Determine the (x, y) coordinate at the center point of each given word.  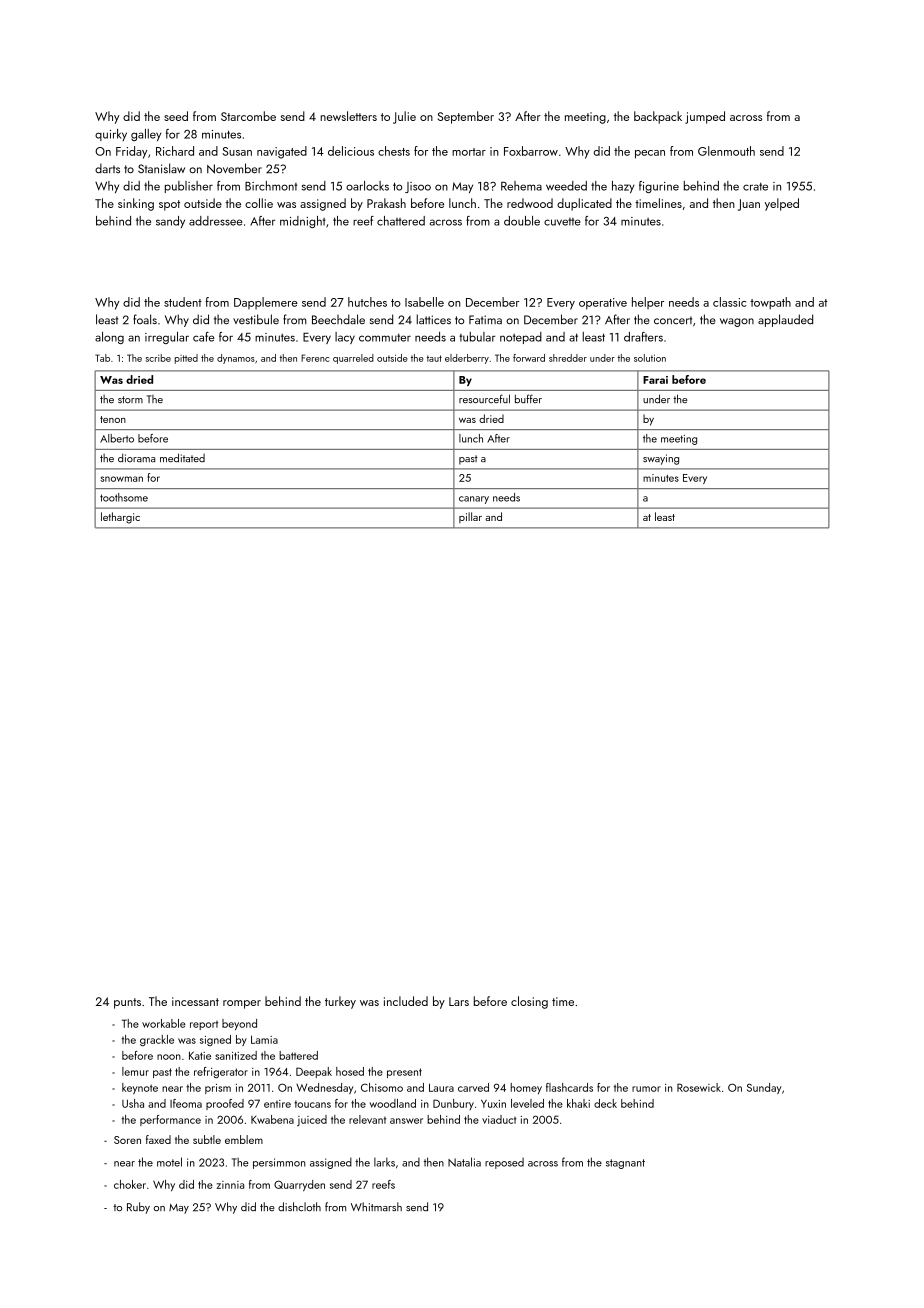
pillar (470, 517)
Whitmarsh (376, 1206)
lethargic (120, 518)
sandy (170, 222)
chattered (401, 221)
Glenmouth (726, 151)
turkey (340, 1002)
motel (169, 1162)
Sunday (764, 1088)
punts (127, 1003)
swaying (661, 459)
